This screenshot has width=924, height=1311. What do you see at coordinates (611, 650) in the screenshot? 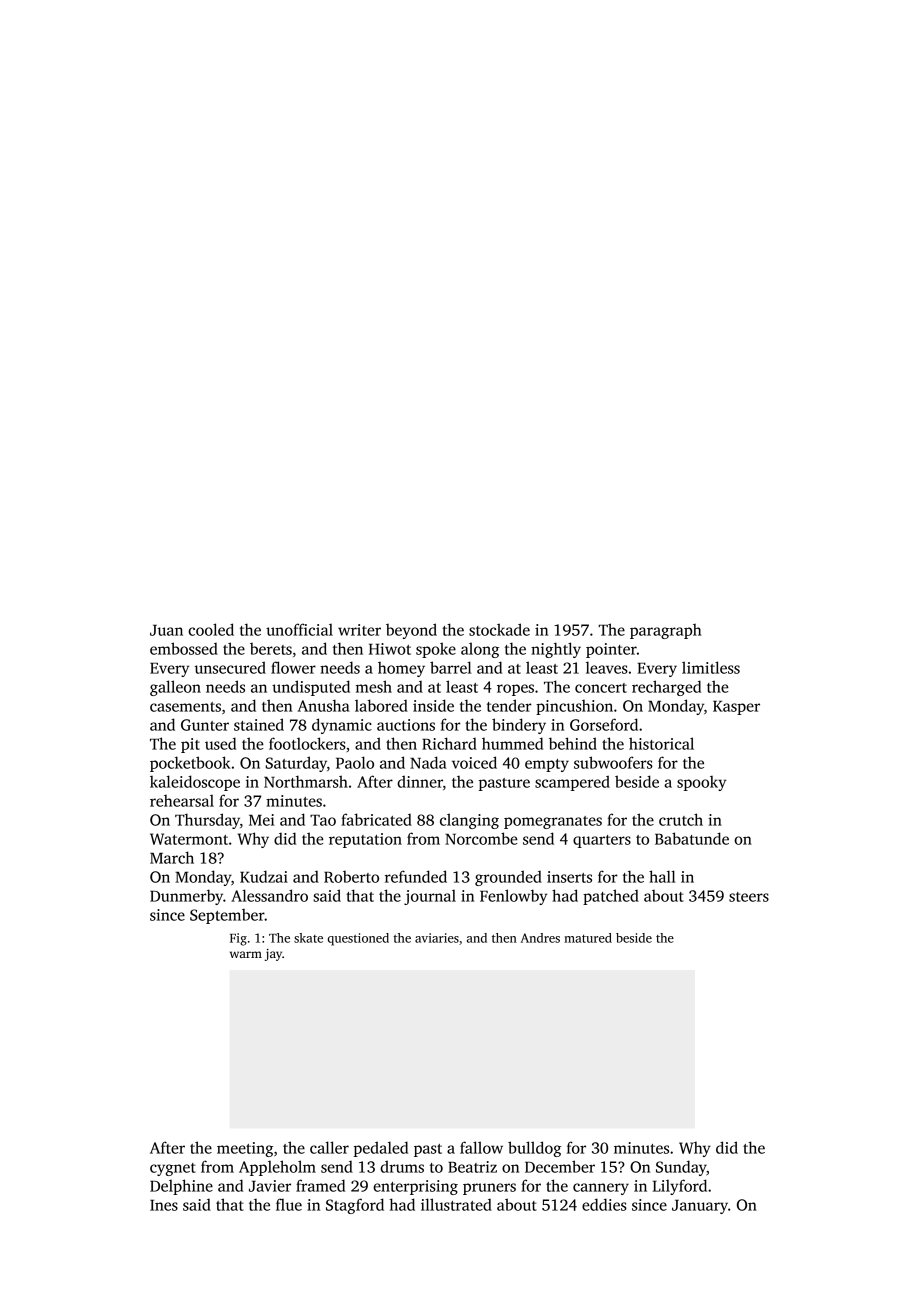
I see `pointer` at bounding box center [611, 650].
